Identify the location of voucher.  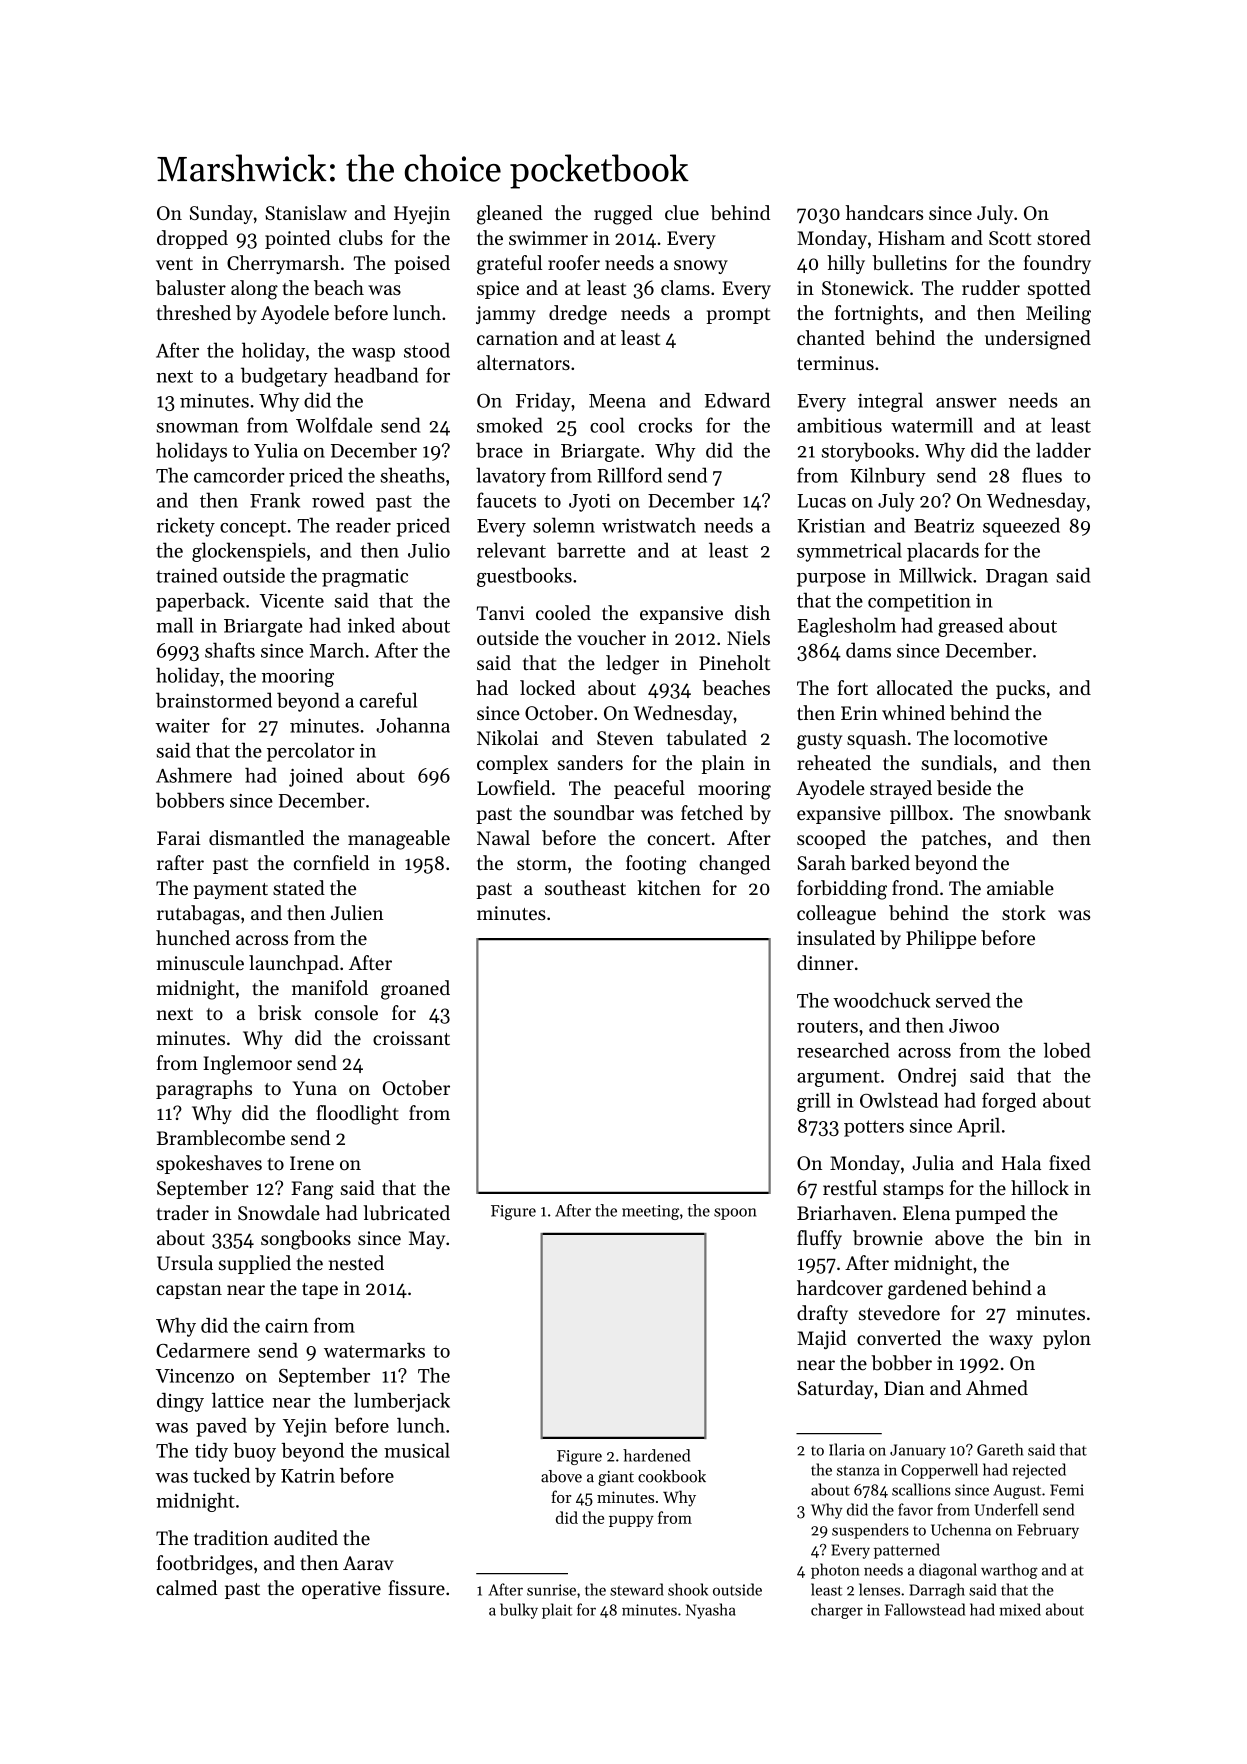
(611, 637).
